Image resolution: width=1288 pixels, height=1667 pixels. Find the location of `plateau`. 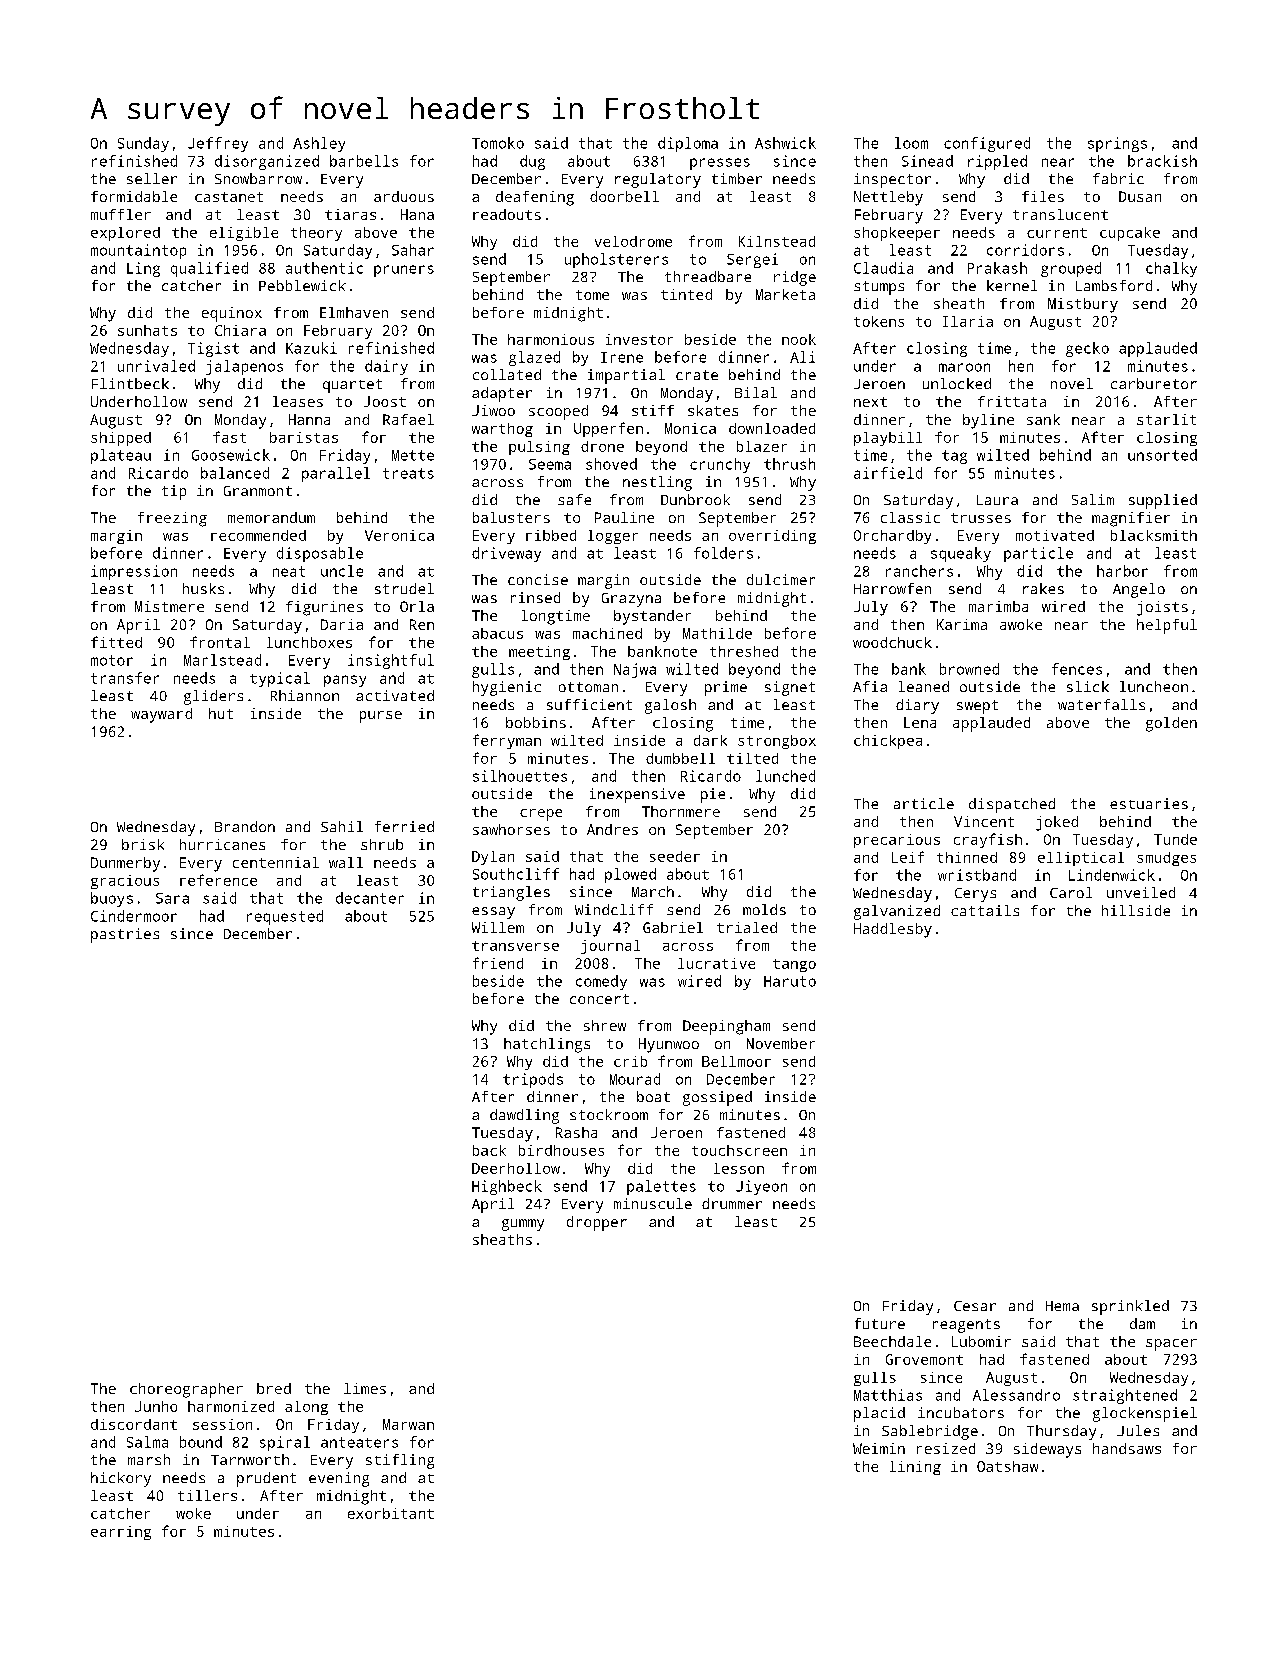

plateau is located at coordinates (121, 456).
